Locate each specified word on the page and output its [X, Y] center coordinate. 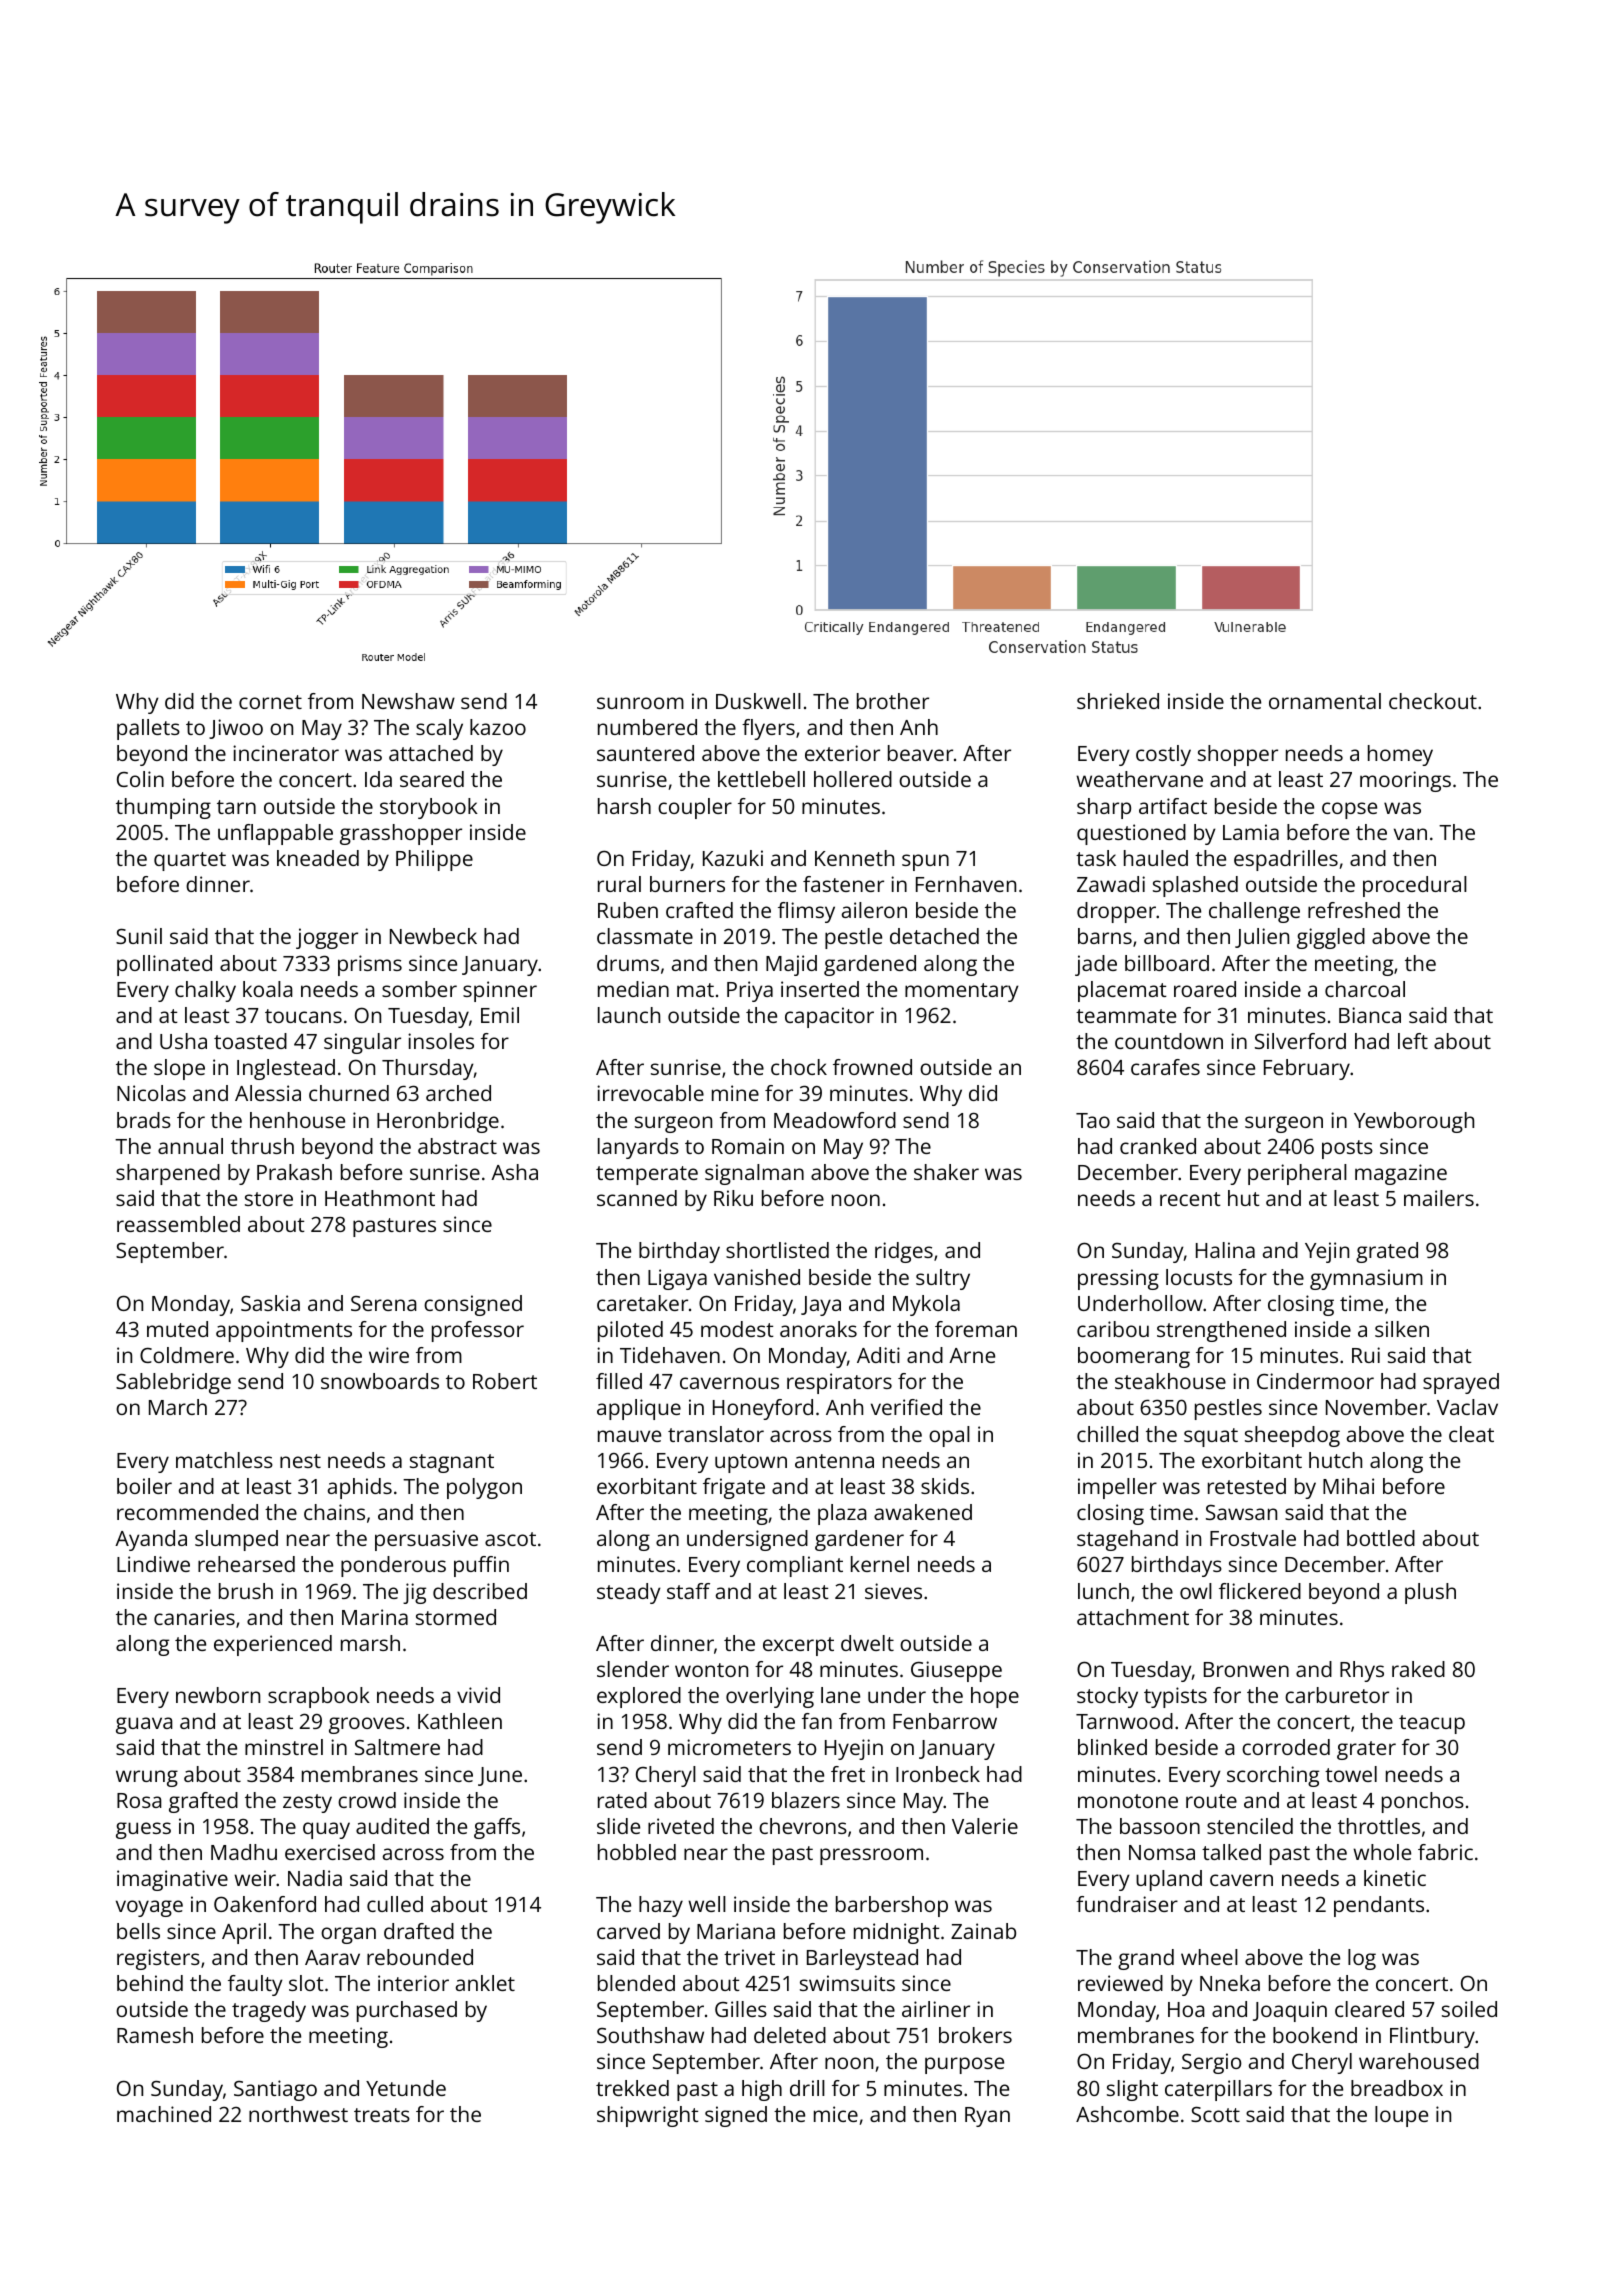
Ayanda [151, 1540]
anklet [485, 1983]
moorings [1405, 781]
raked [1418, 1669]
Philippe [434, 860]
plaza [842, 1514]
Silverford [1300, 1041]
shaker [946, 1172]
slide [618, 1826]
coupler [695, 808]
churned [349, 1093]
